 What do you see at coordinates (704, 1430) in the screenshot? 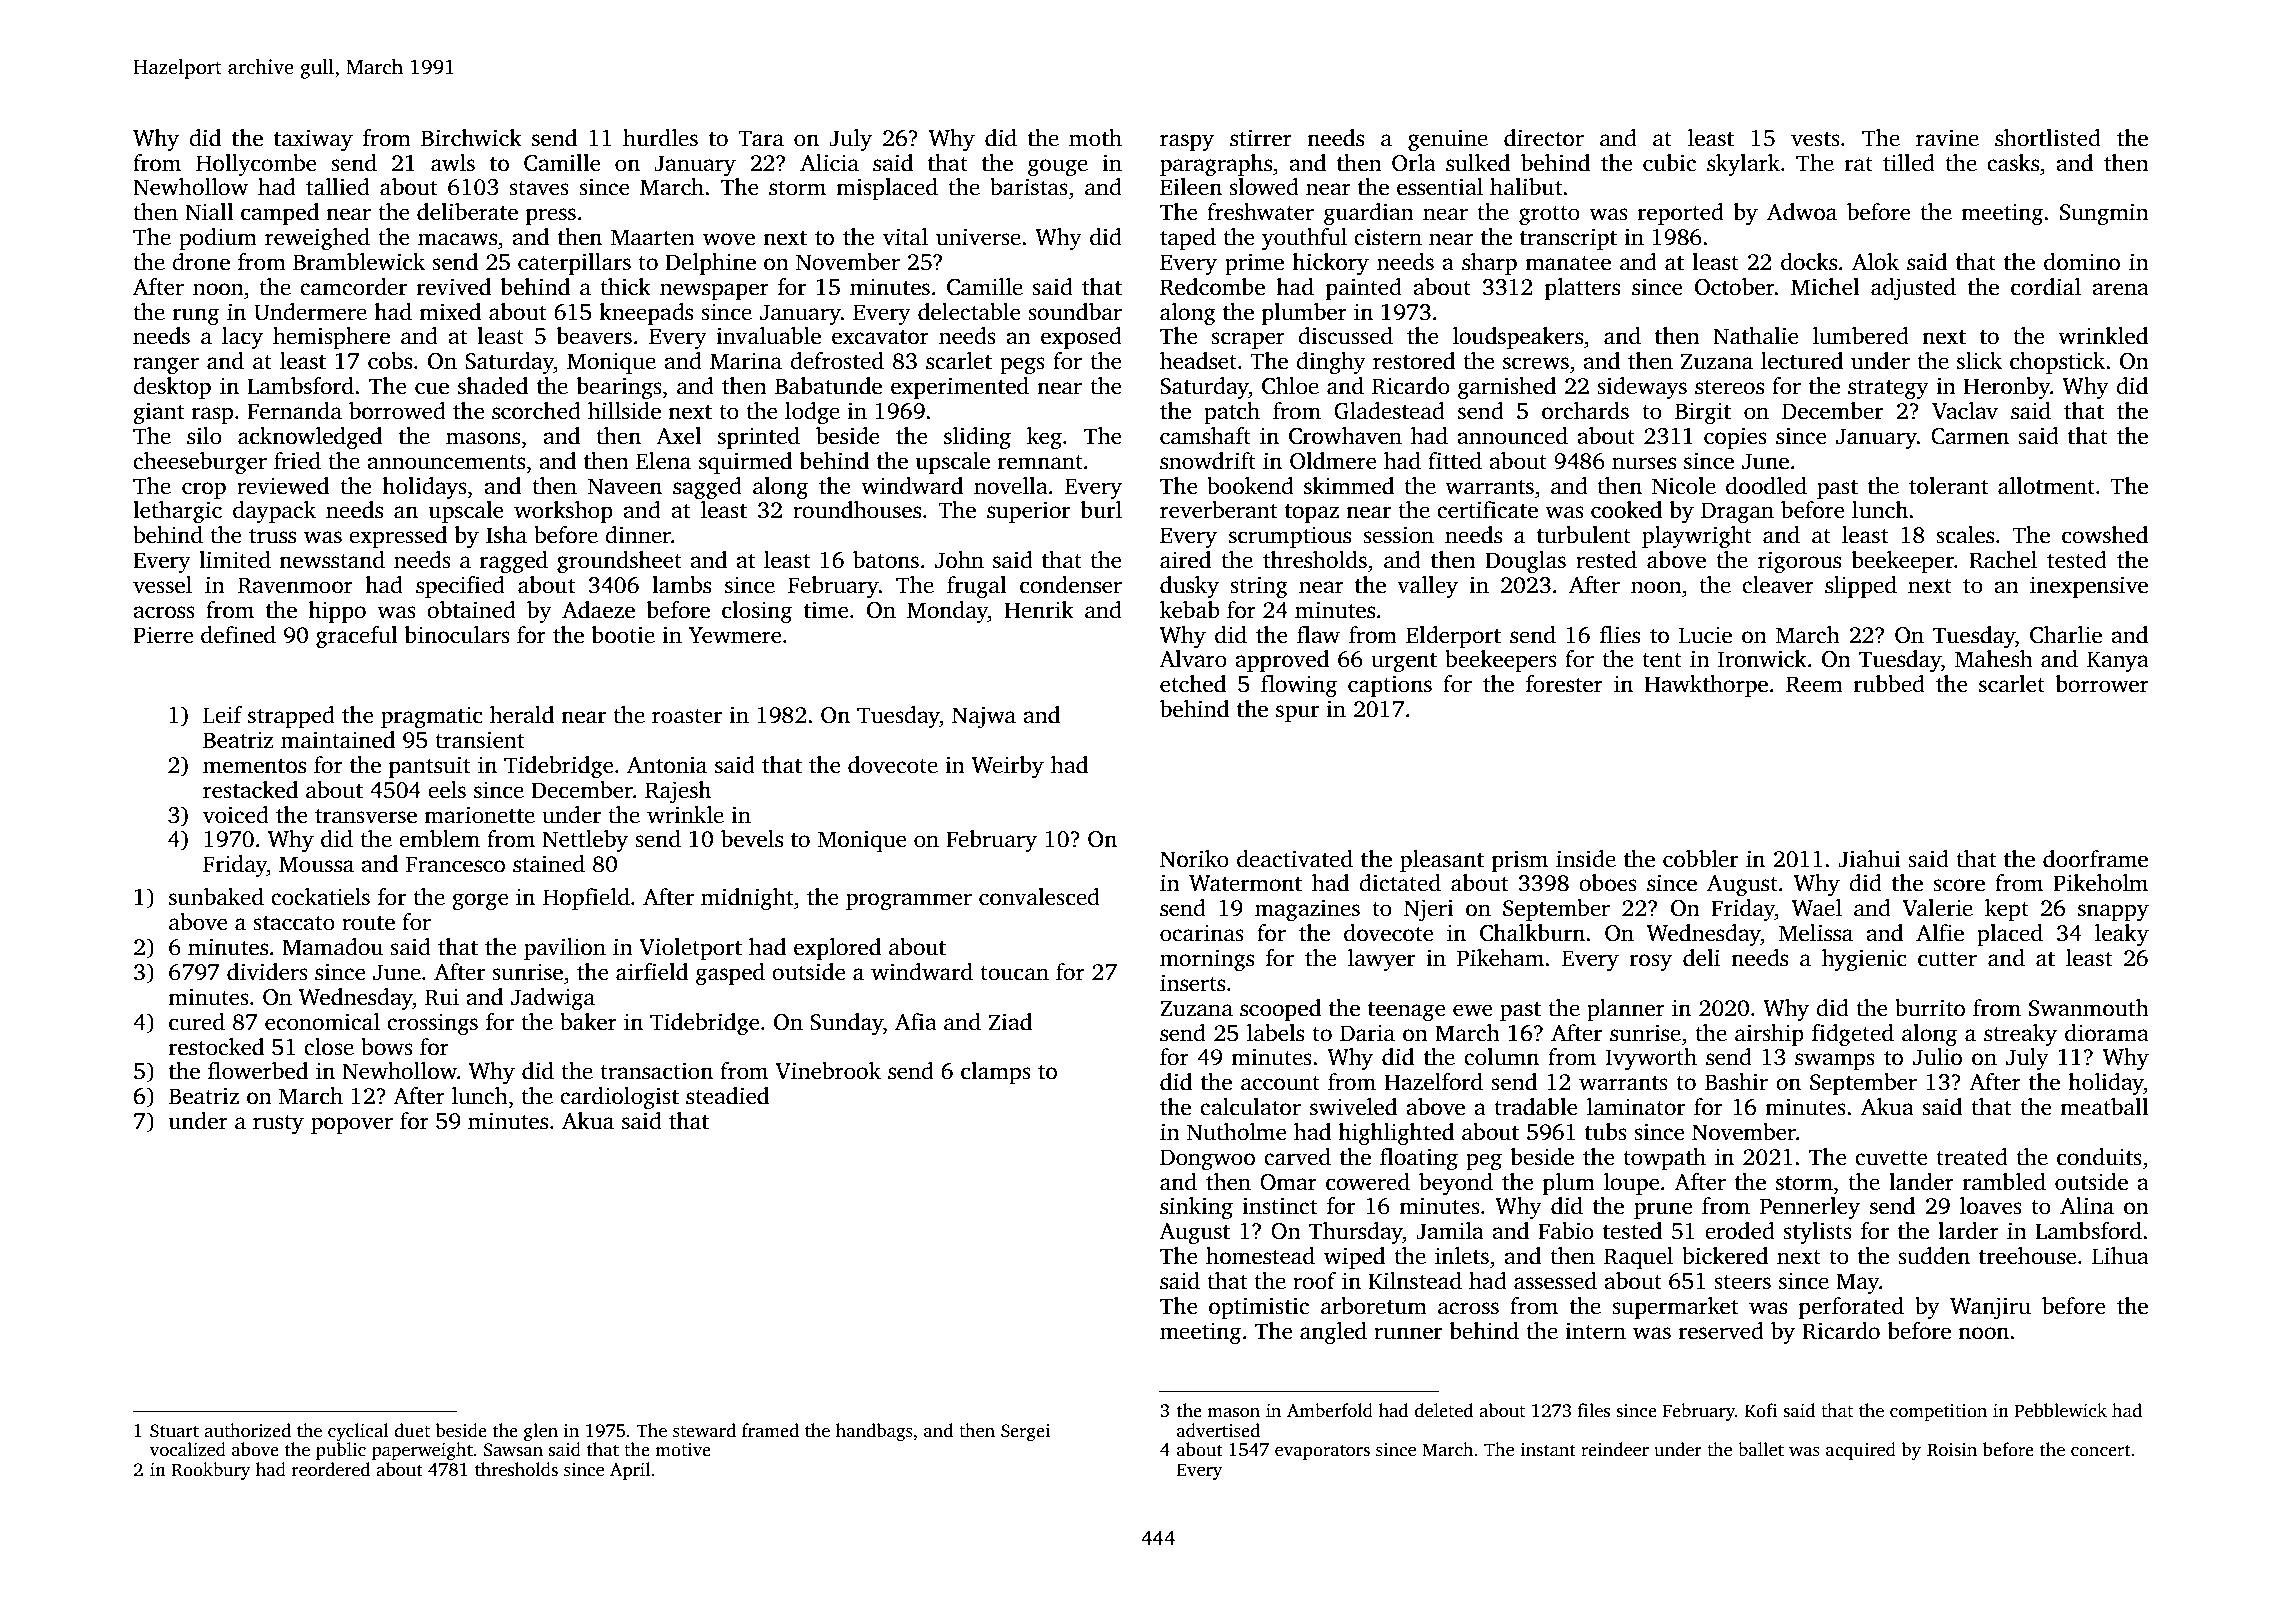
I see `steward` at bounding box center [704, 1430].
